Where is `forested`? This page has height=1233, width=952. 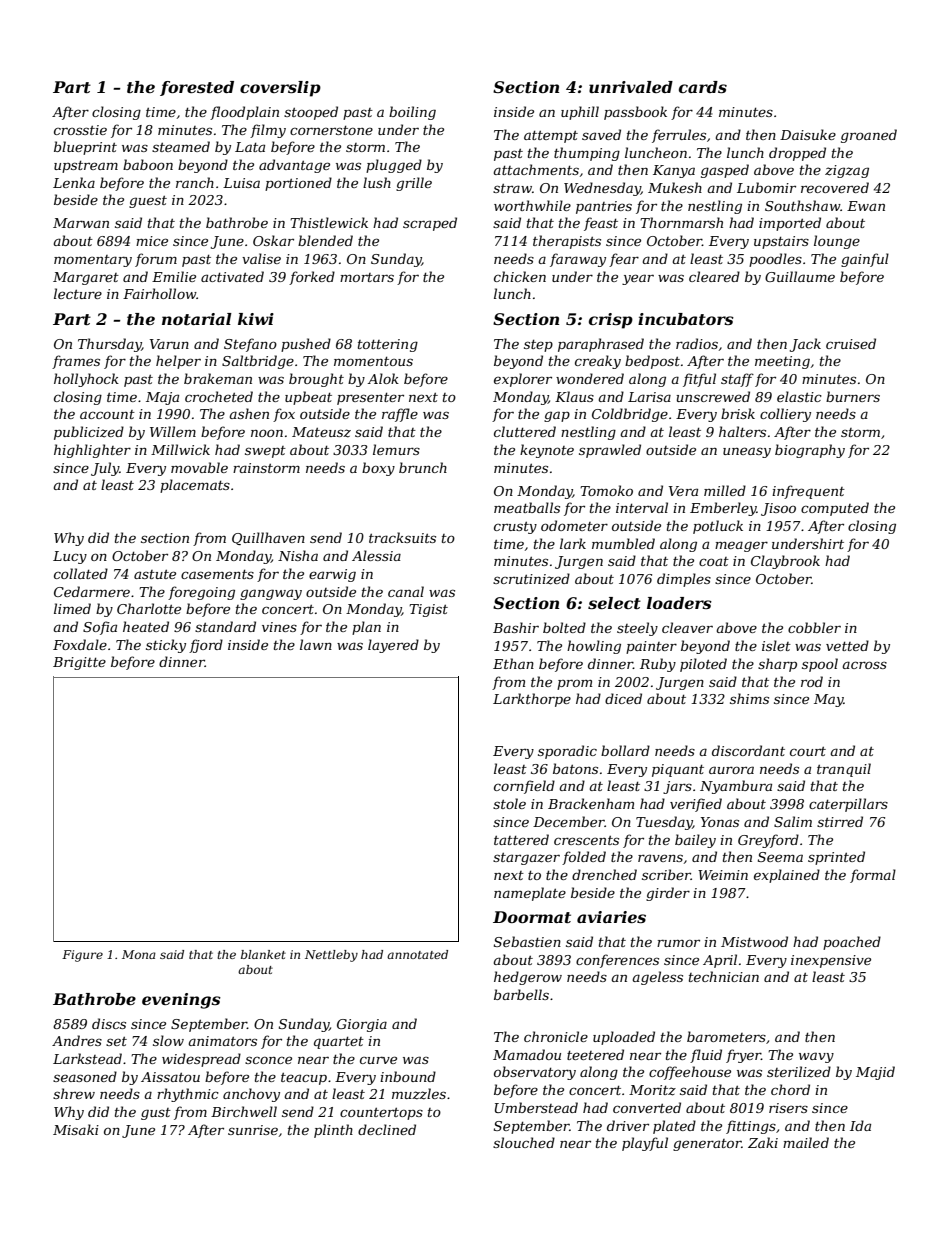 forested is located at coordinates (197, 88).
